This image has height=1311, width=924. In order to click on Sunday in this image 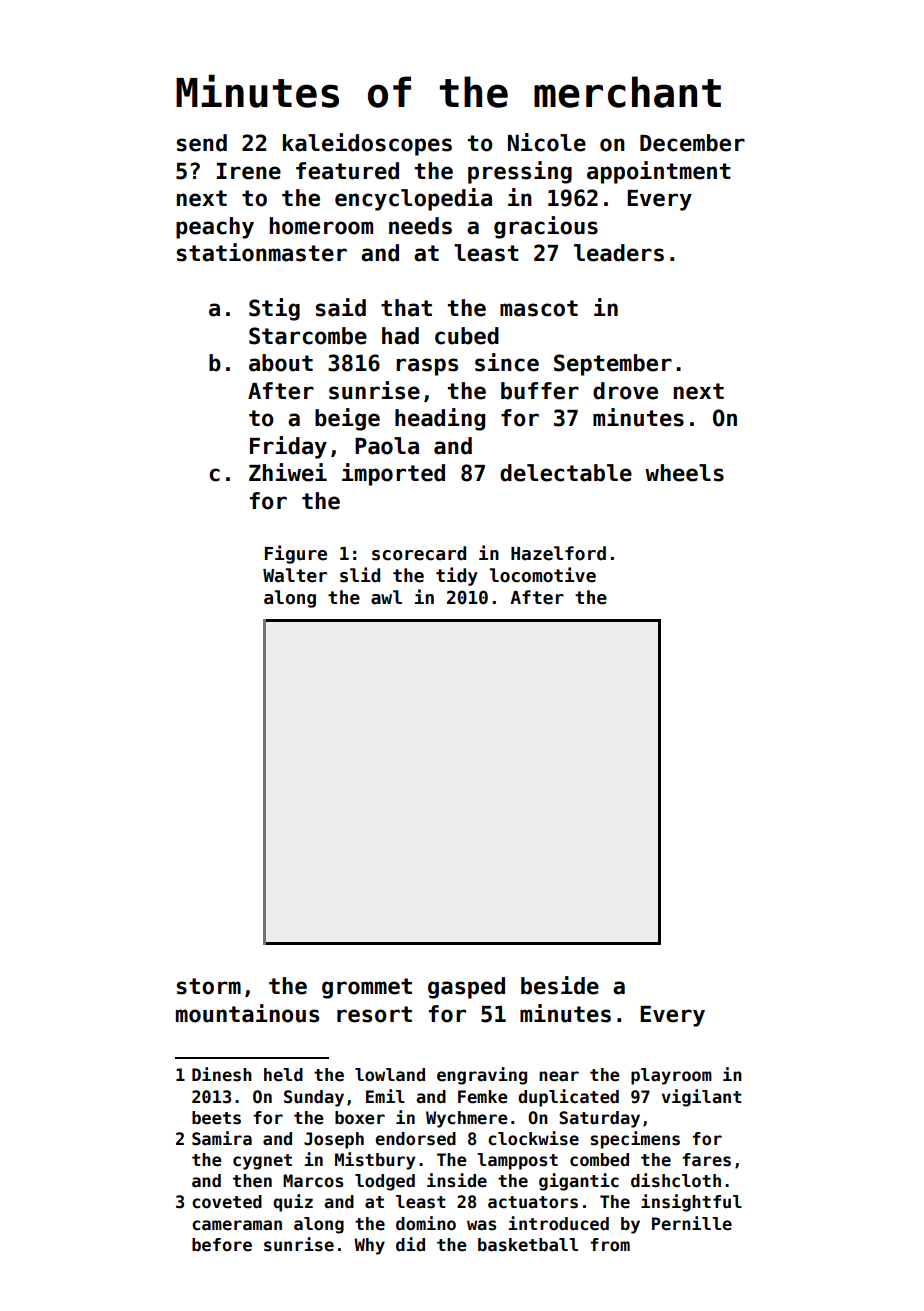, I will do `click(314, 1098)`.
